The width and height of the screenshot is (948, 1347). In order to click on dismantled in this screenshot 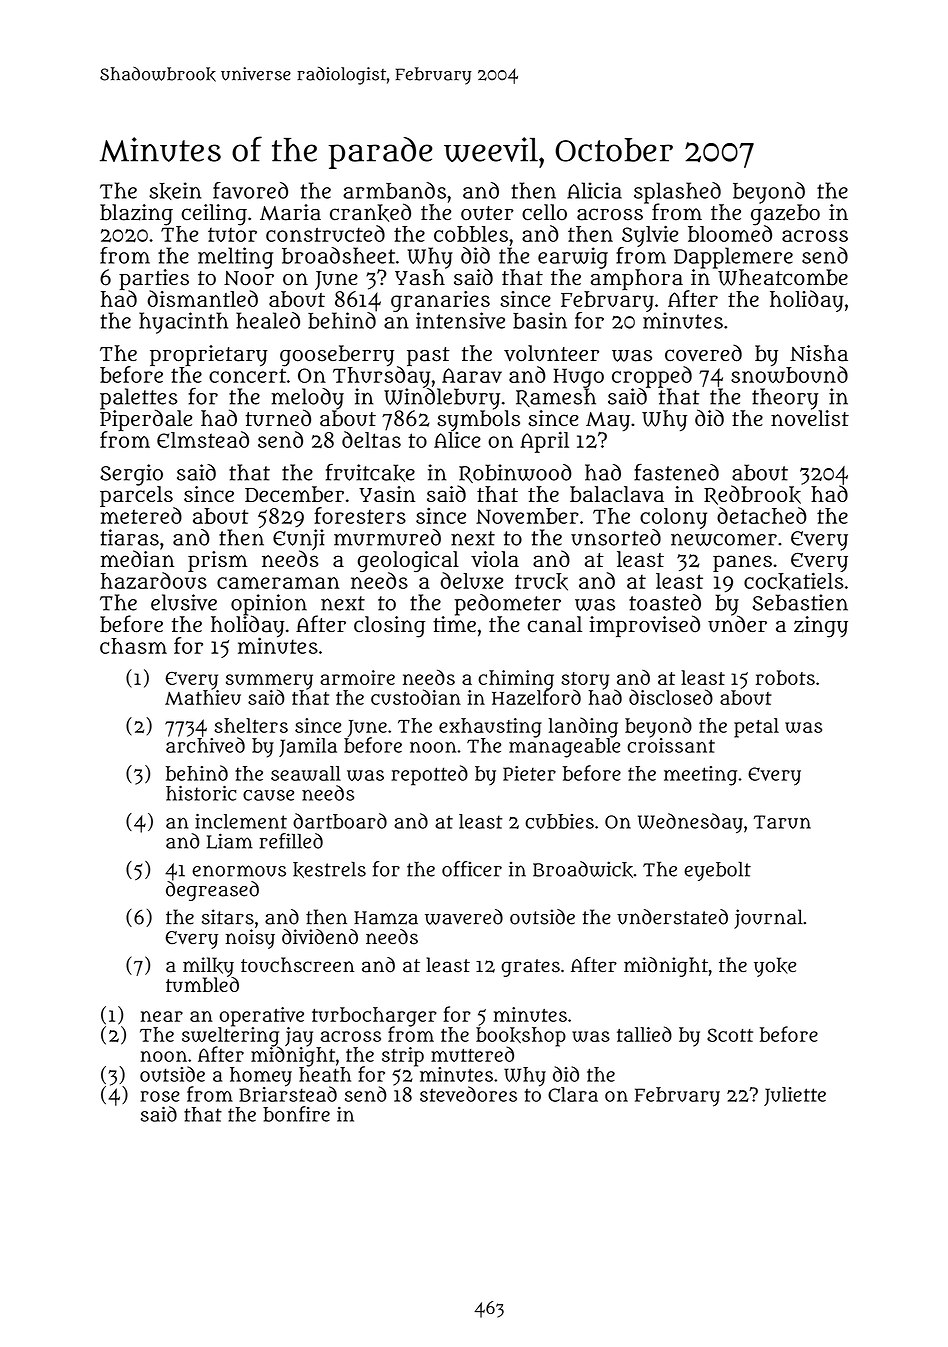, I will do `click(202, 298)`.
